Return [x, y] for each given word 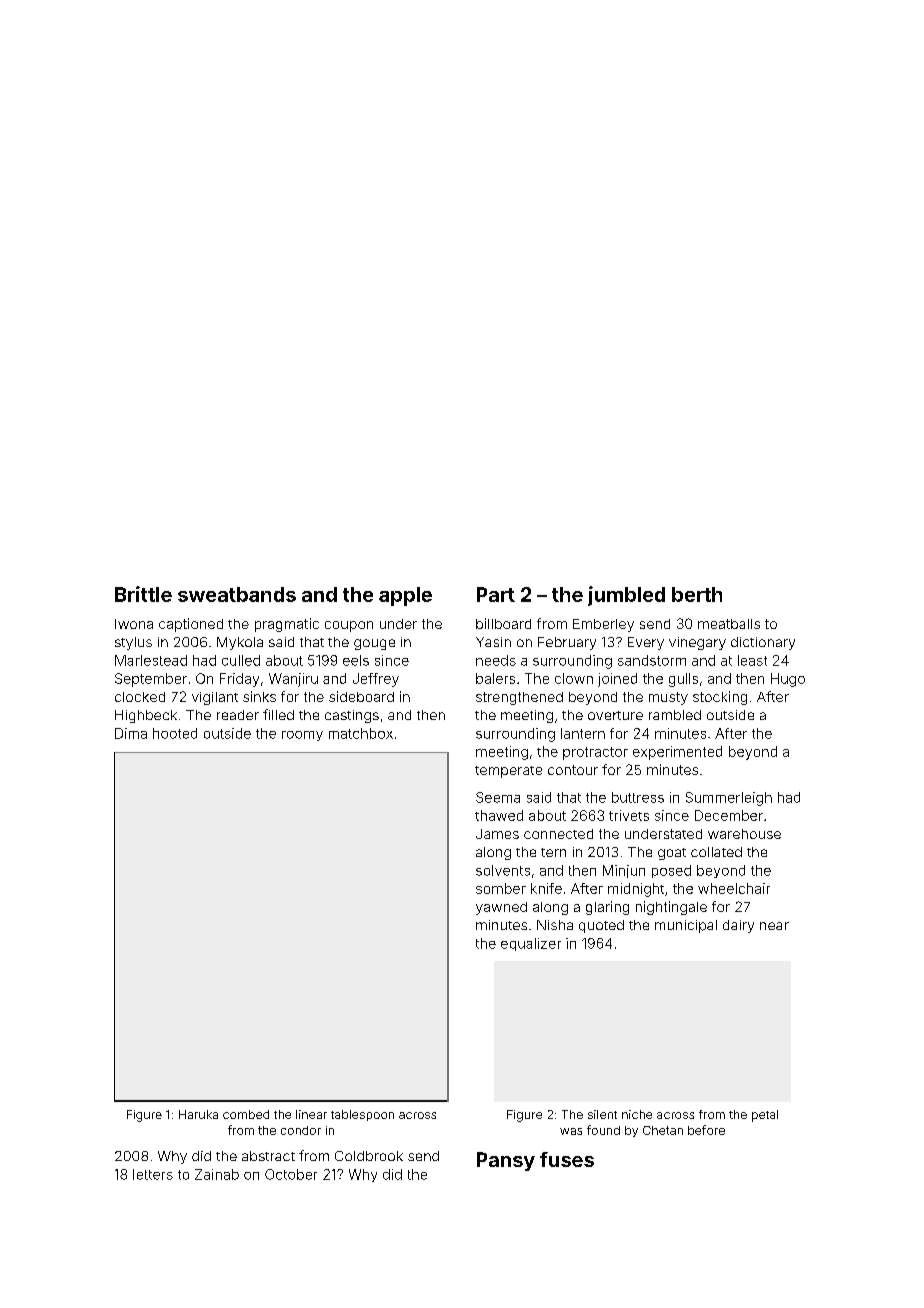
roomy [302, 736]
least [752, 660]
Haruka [198, 1114]
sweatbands [237, 594]
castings [352, 716]
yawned [501, 908]
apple [405, 596]
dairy [738, 926]
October [291, 1174]
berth [697, 594]
